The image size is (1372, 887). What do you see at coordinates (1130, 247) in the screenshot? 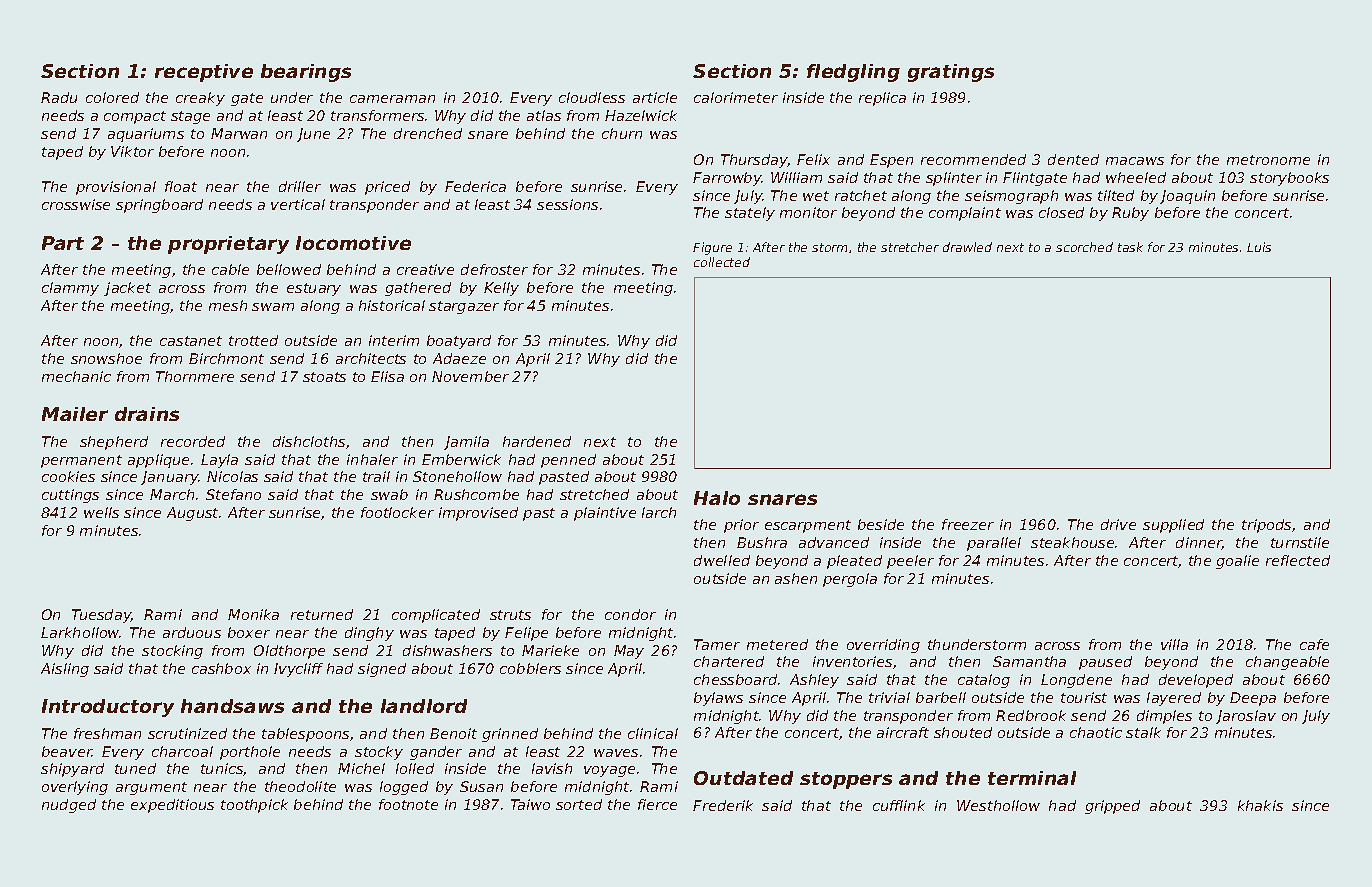
I see `task` at bounding box center [1130, 247].
